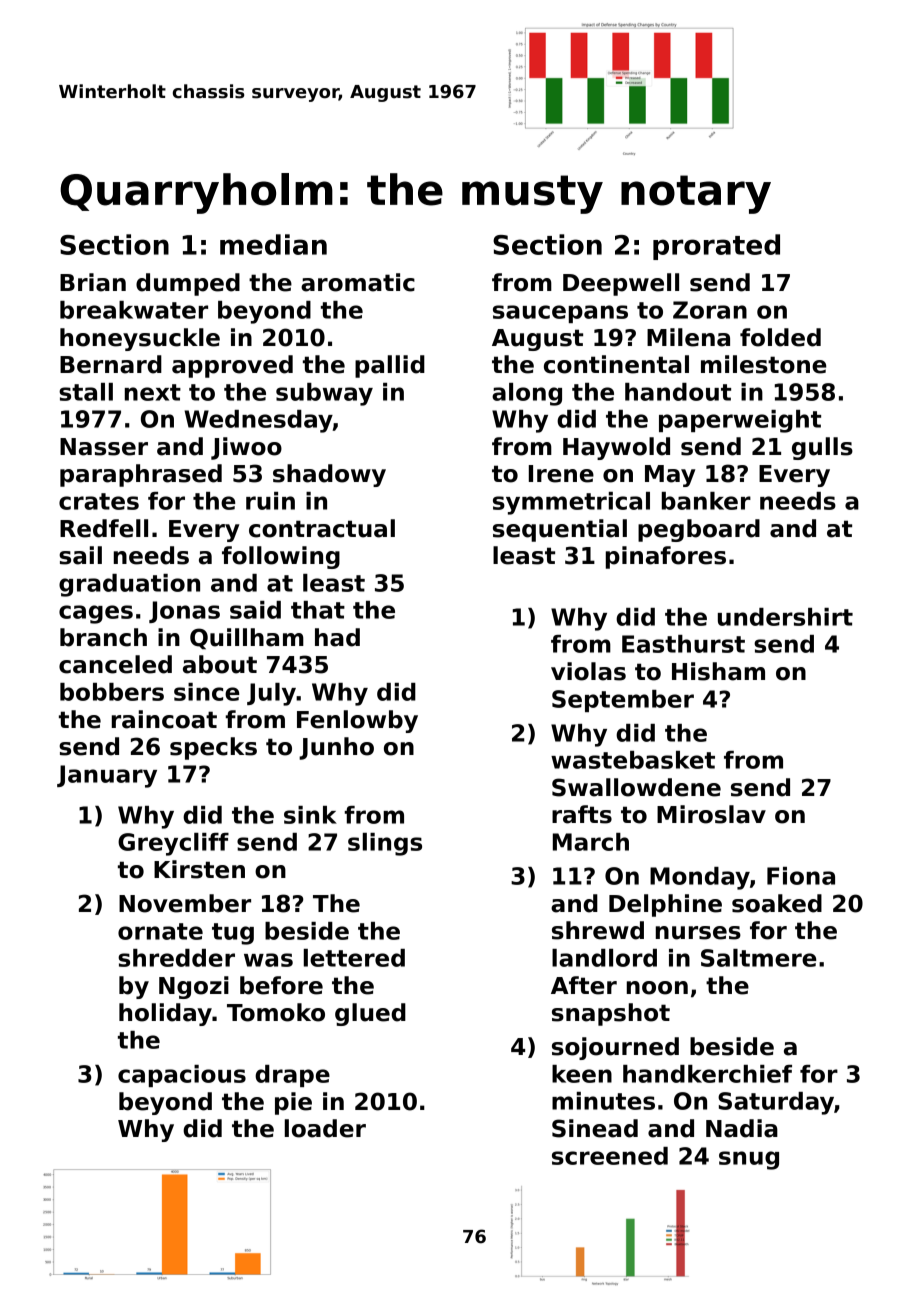 The height and width of the screenshot is (1311, 924). I want to click on banker, so click(706, 501).
